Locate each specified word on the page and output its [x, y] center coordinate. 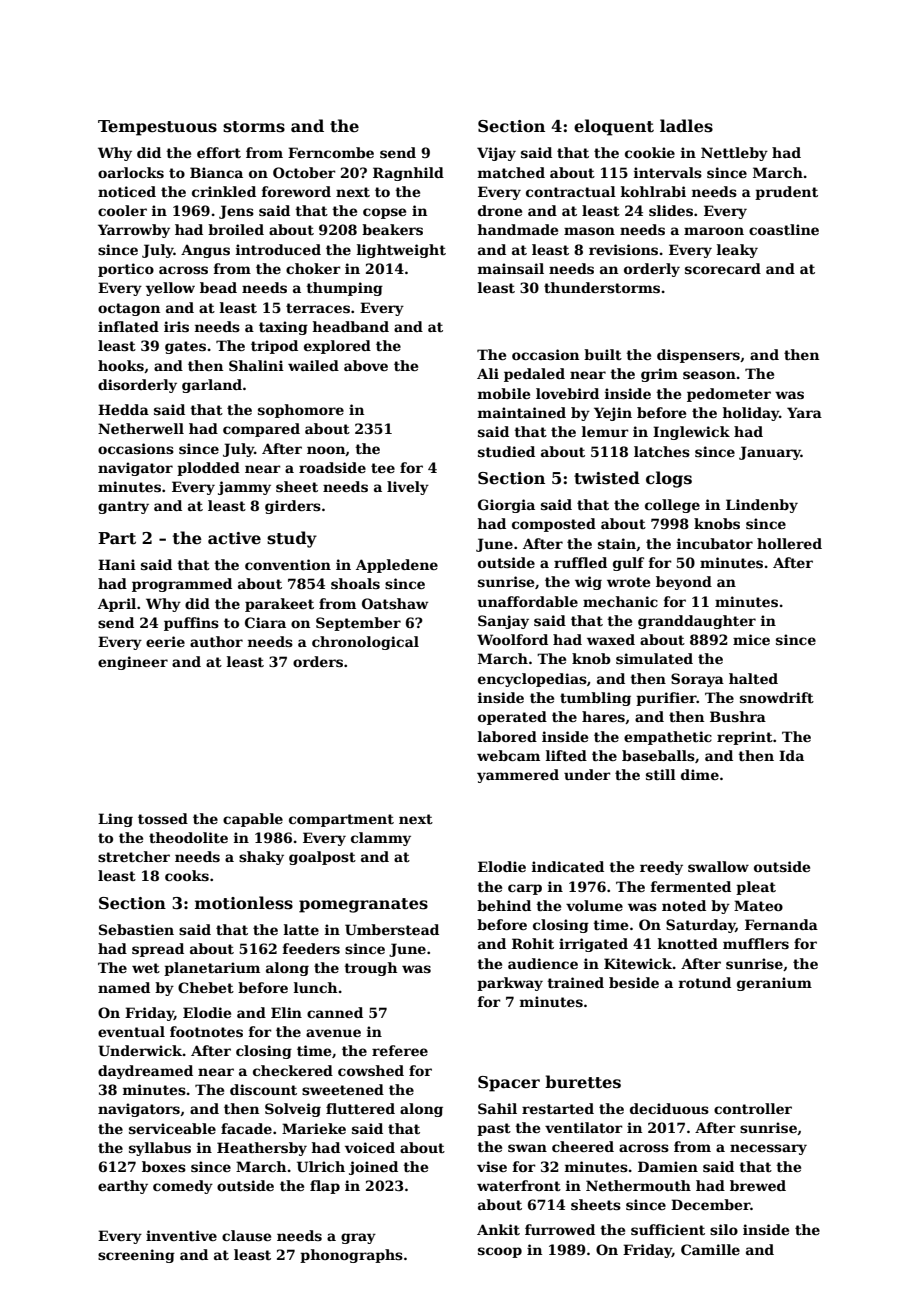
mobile [504, 393]
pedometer [729, 395]
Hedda [123, 409]
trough [370, 969]
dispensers [698, 356]
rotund [705, 982]
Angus [205, 251]
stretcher [134, 856]
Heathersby [262, 1149]
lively [408, 488]
